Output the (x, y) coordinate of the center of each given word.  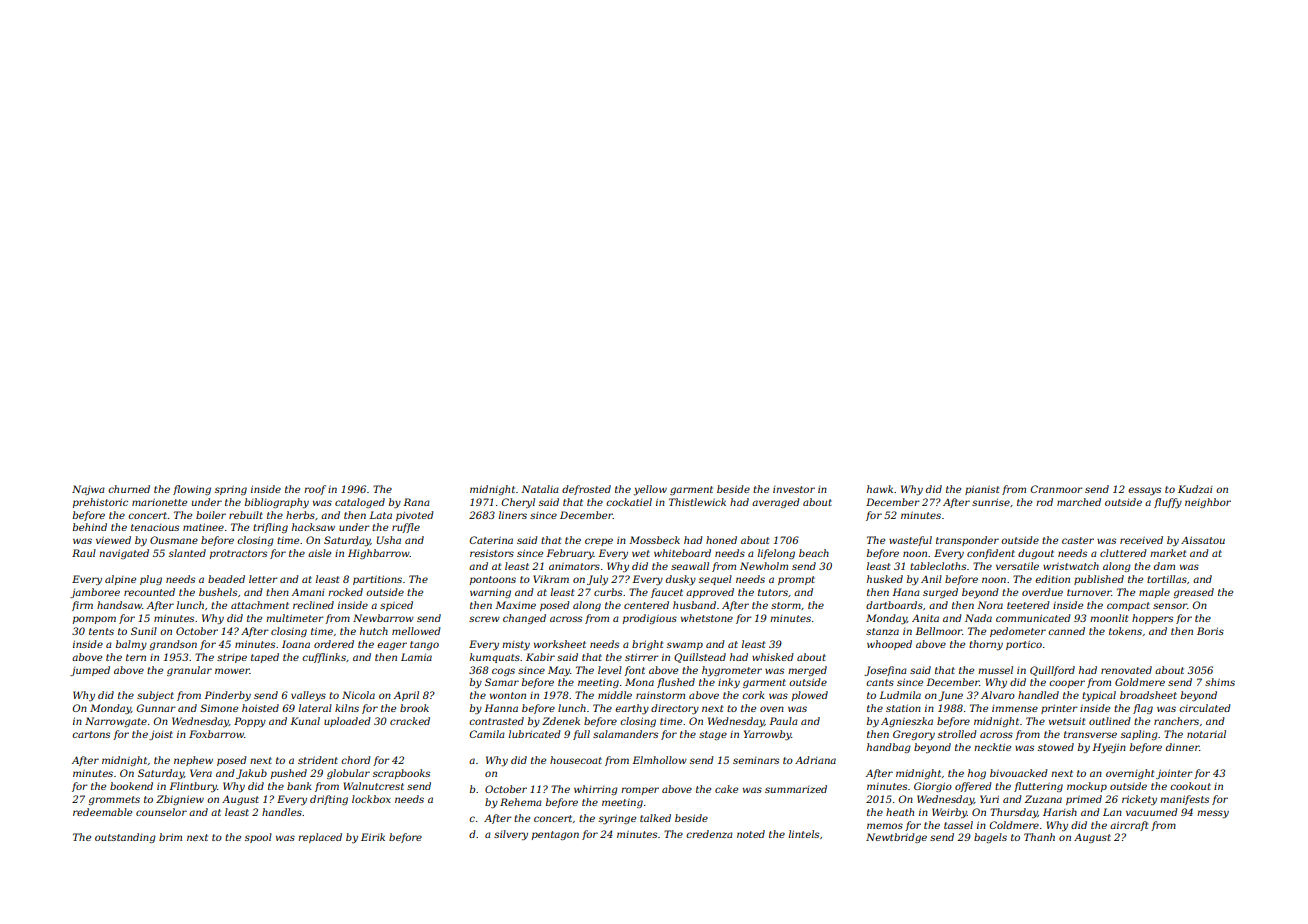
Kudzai (1195, 489)
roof (315, 490)
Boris (1210, 631)
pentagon (555, 835)
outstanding (125, 838)
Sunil (144, 631)
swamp (685, 646)
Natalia (540, 489)
